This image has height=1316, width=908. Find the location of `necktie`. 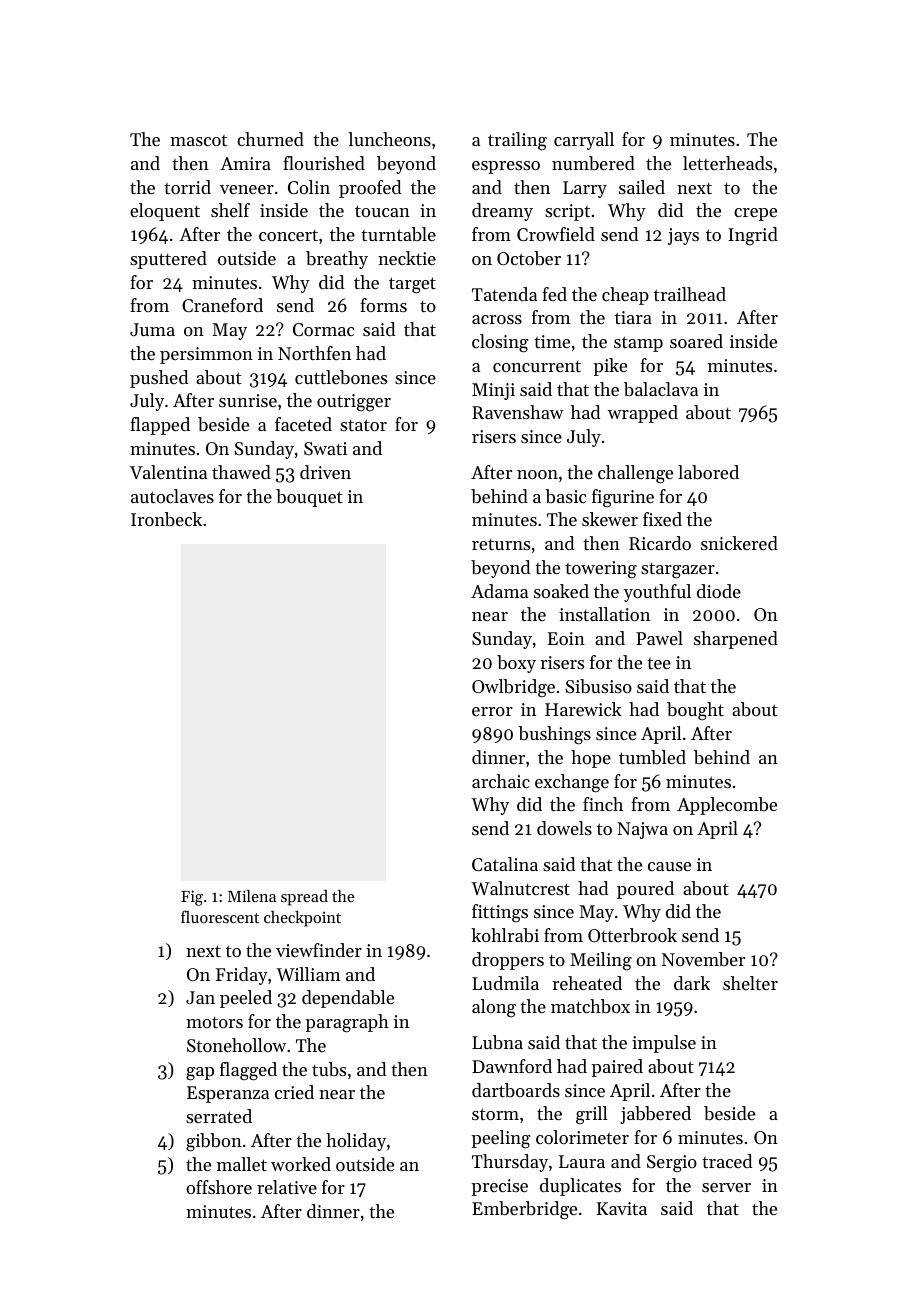

necktie is located at coordinates (407, 258).
